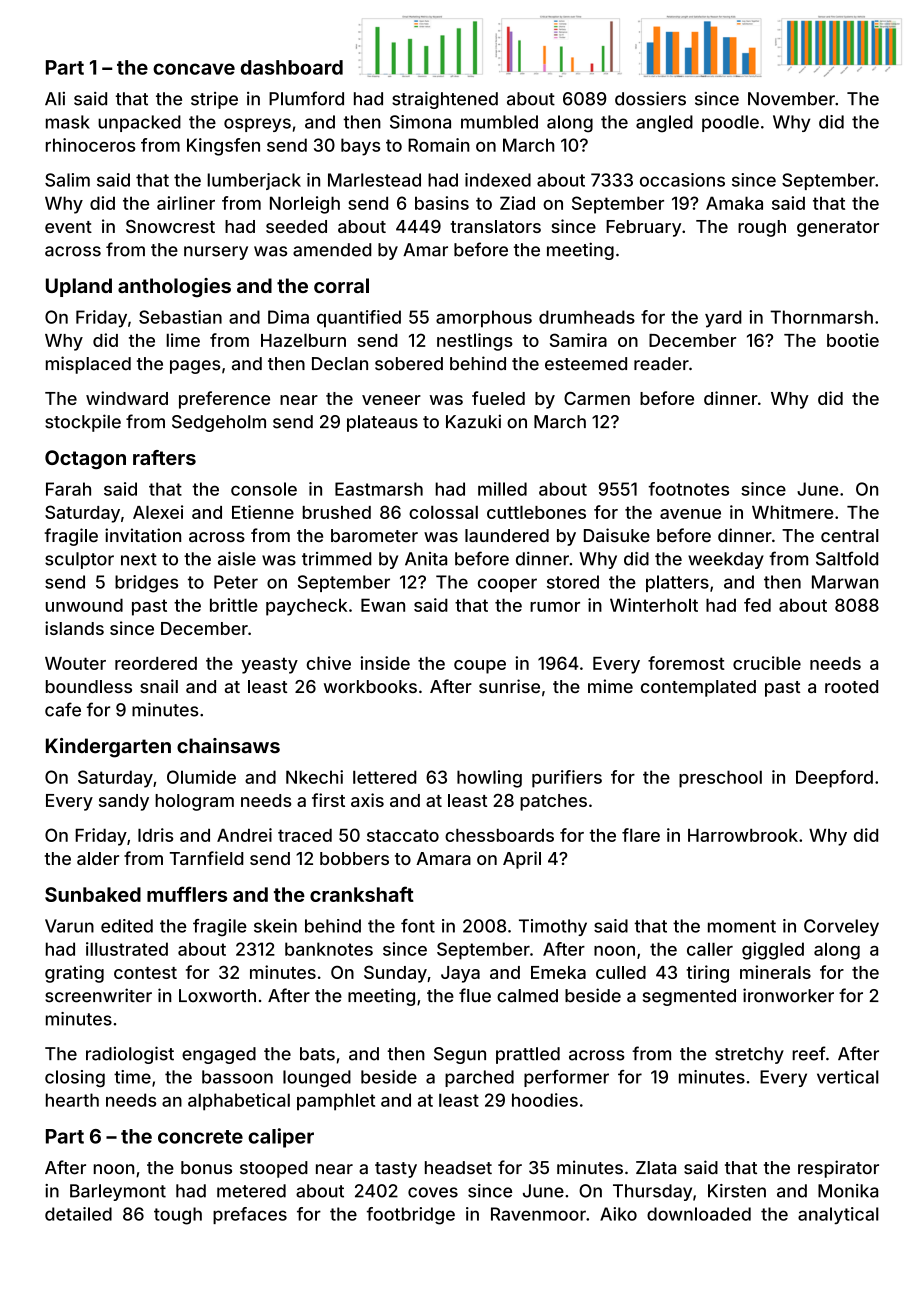 This document has width=924, height=1308. Describe the element at coordinates (838, 1215) in the document. I see `analytical` at that location.
